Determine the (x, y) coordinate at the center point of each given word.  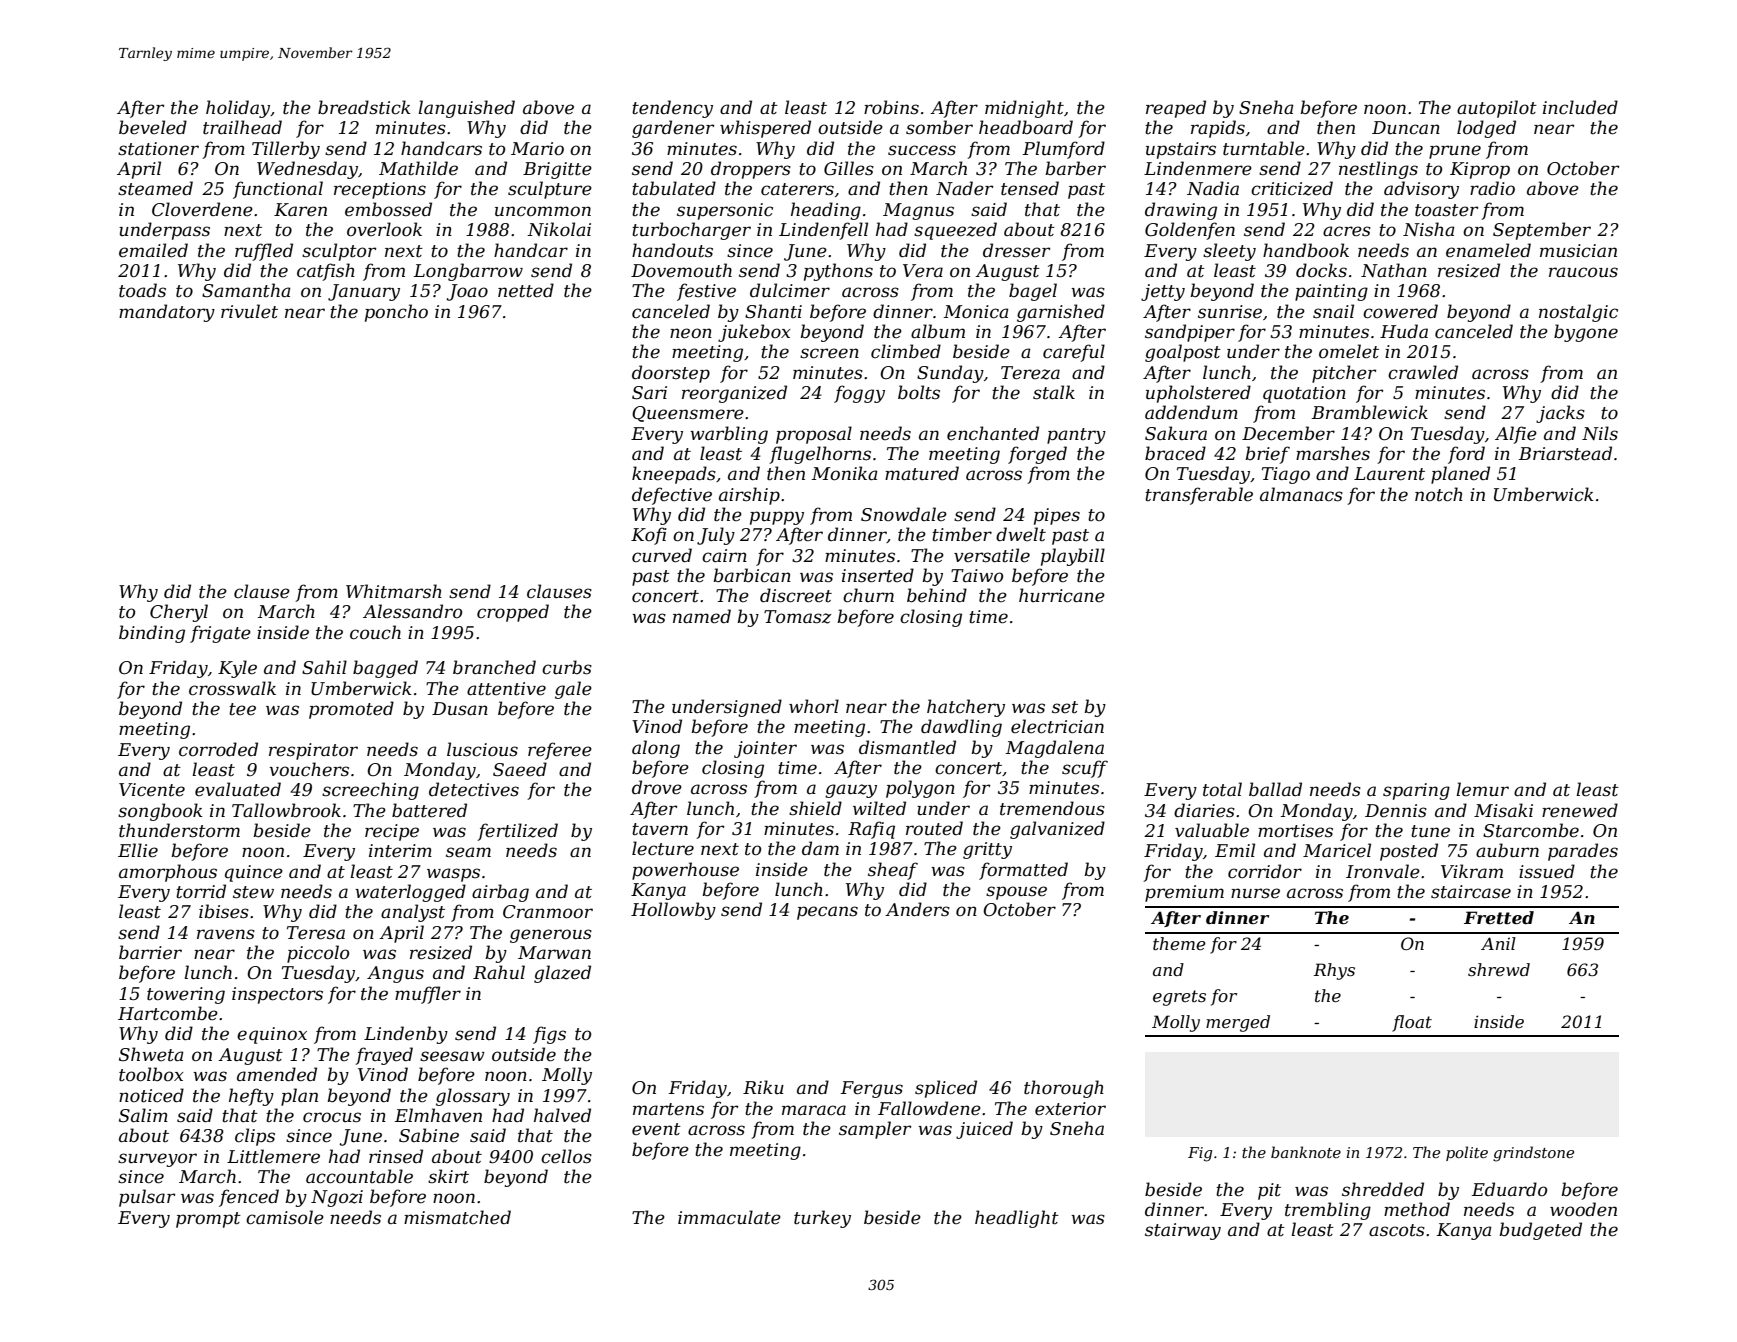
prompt (208, 1220)
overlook (384, 229)
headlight (1017, 1219)
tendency (672, 109)
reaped (1176, 109)
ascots (1397, 1230)
